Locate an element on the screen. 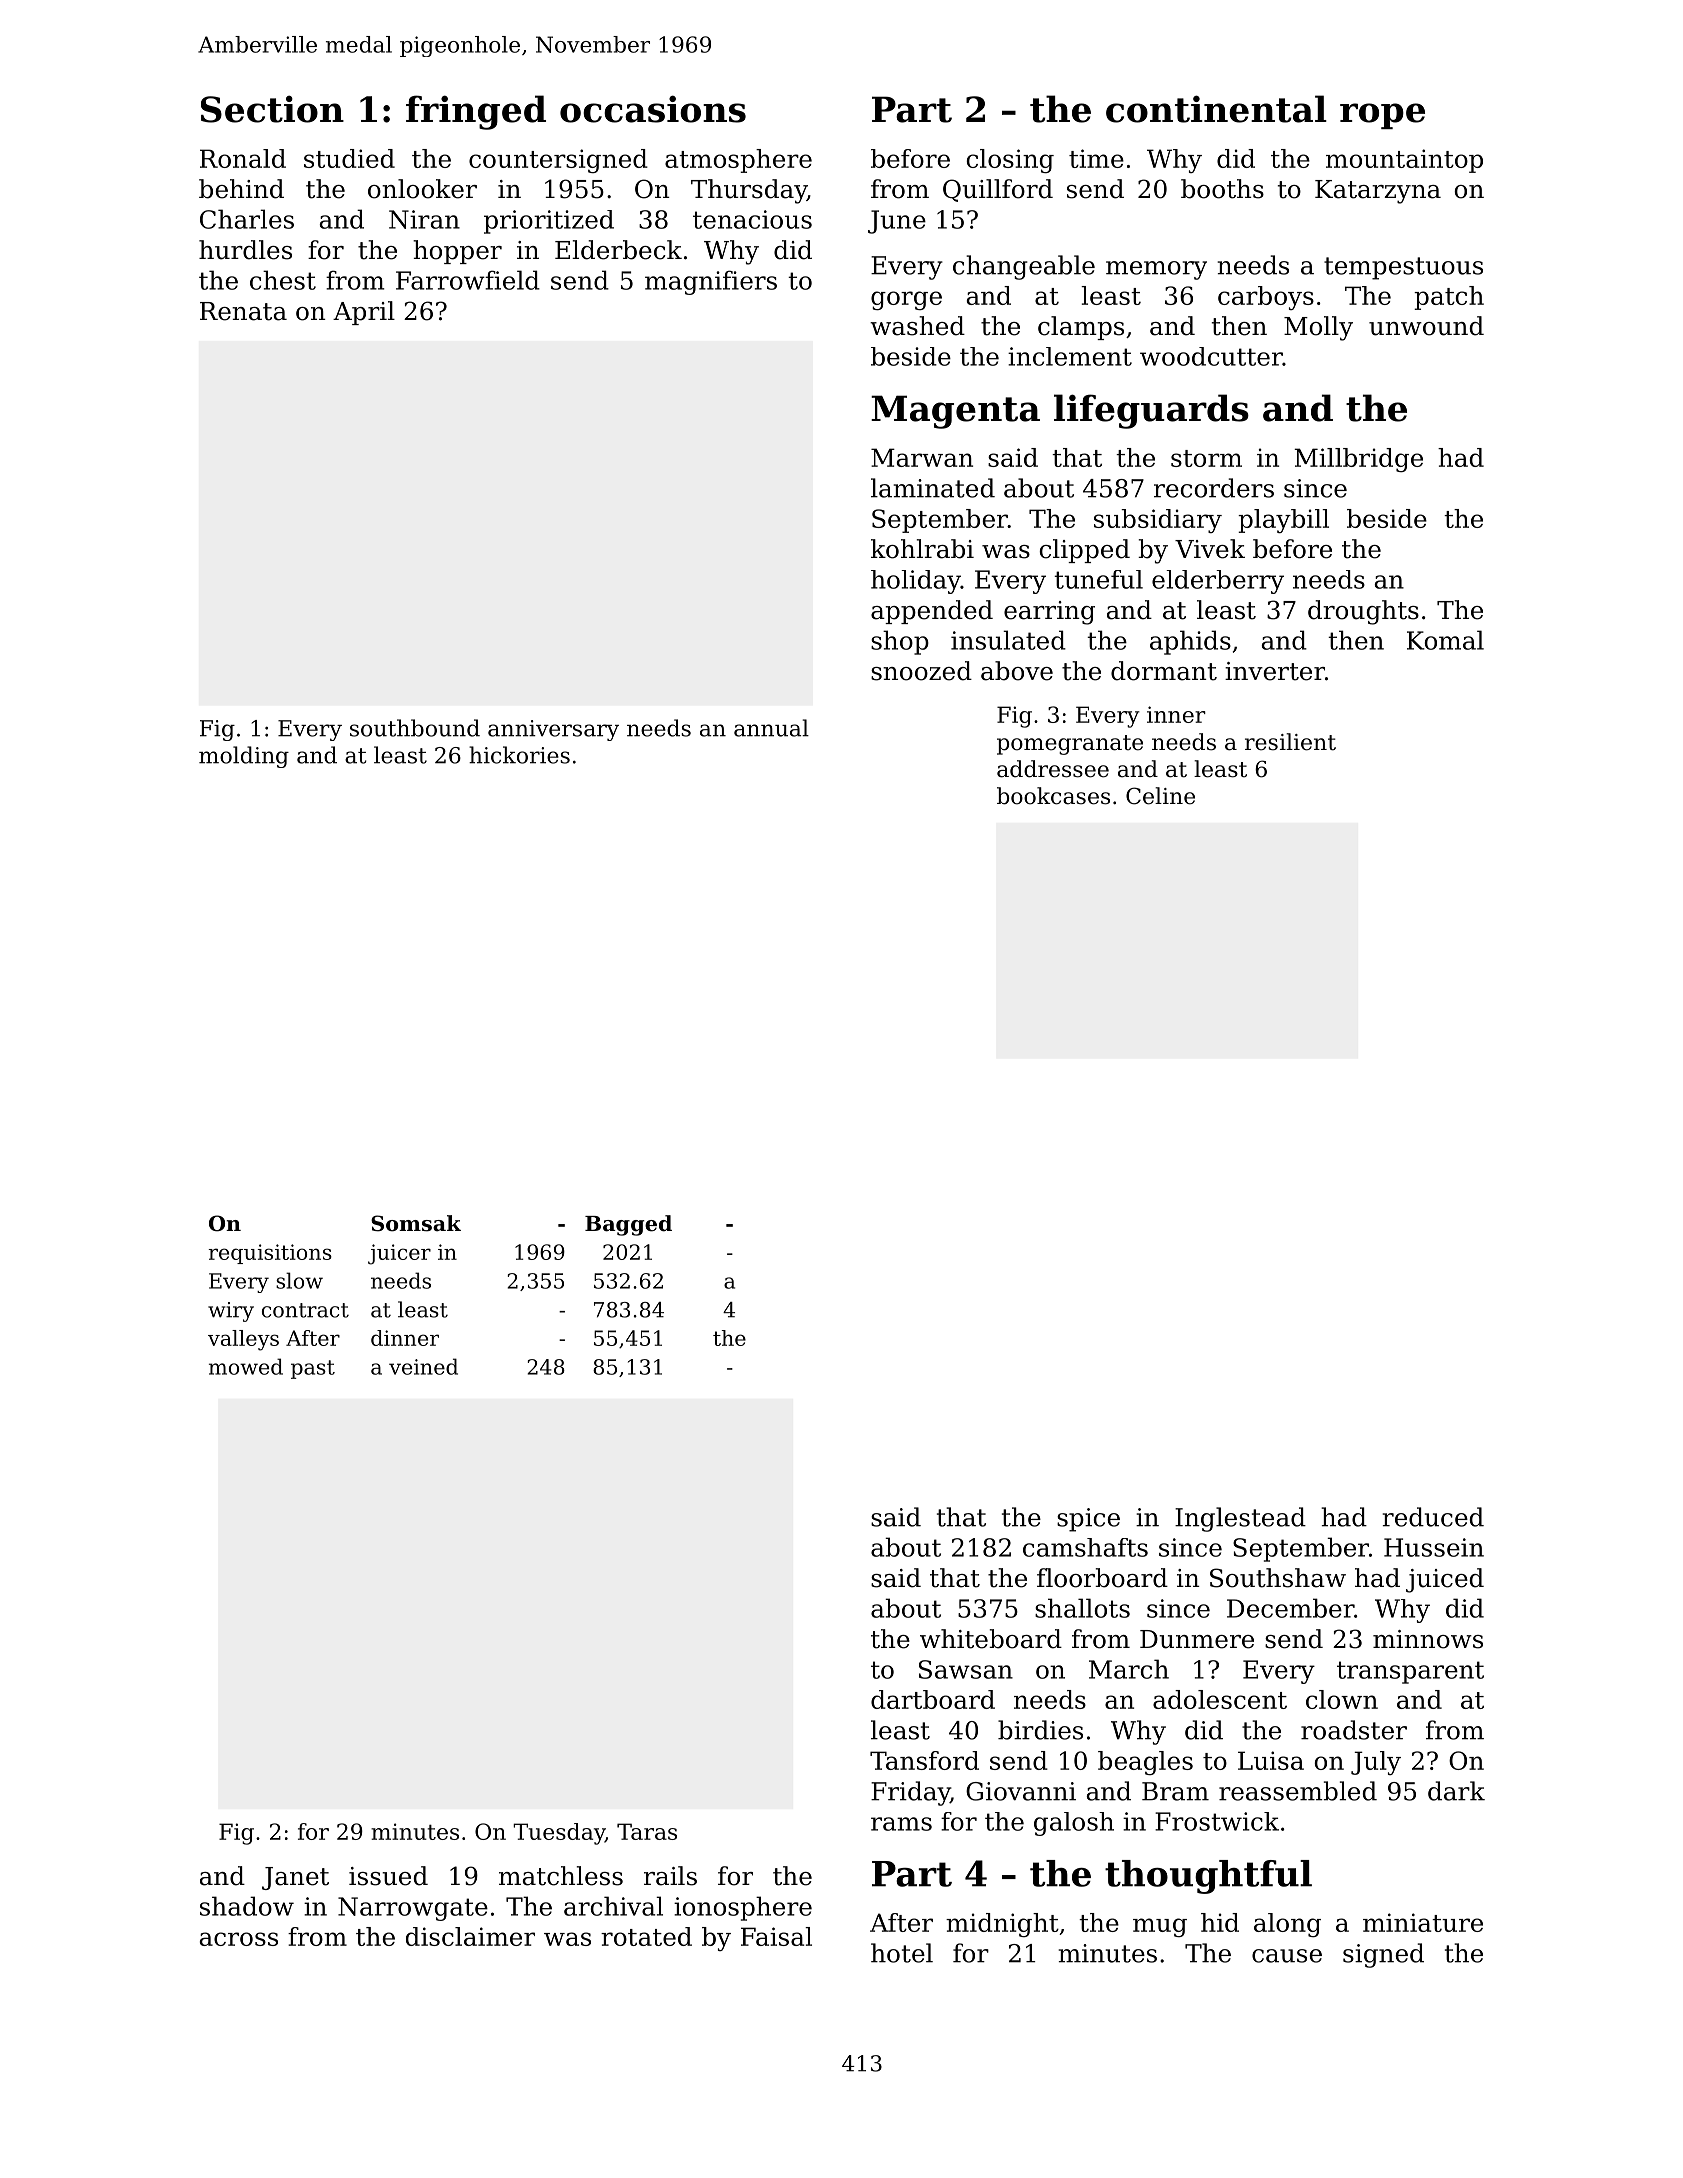  Bagged is located at coordinates (628, 1225).
